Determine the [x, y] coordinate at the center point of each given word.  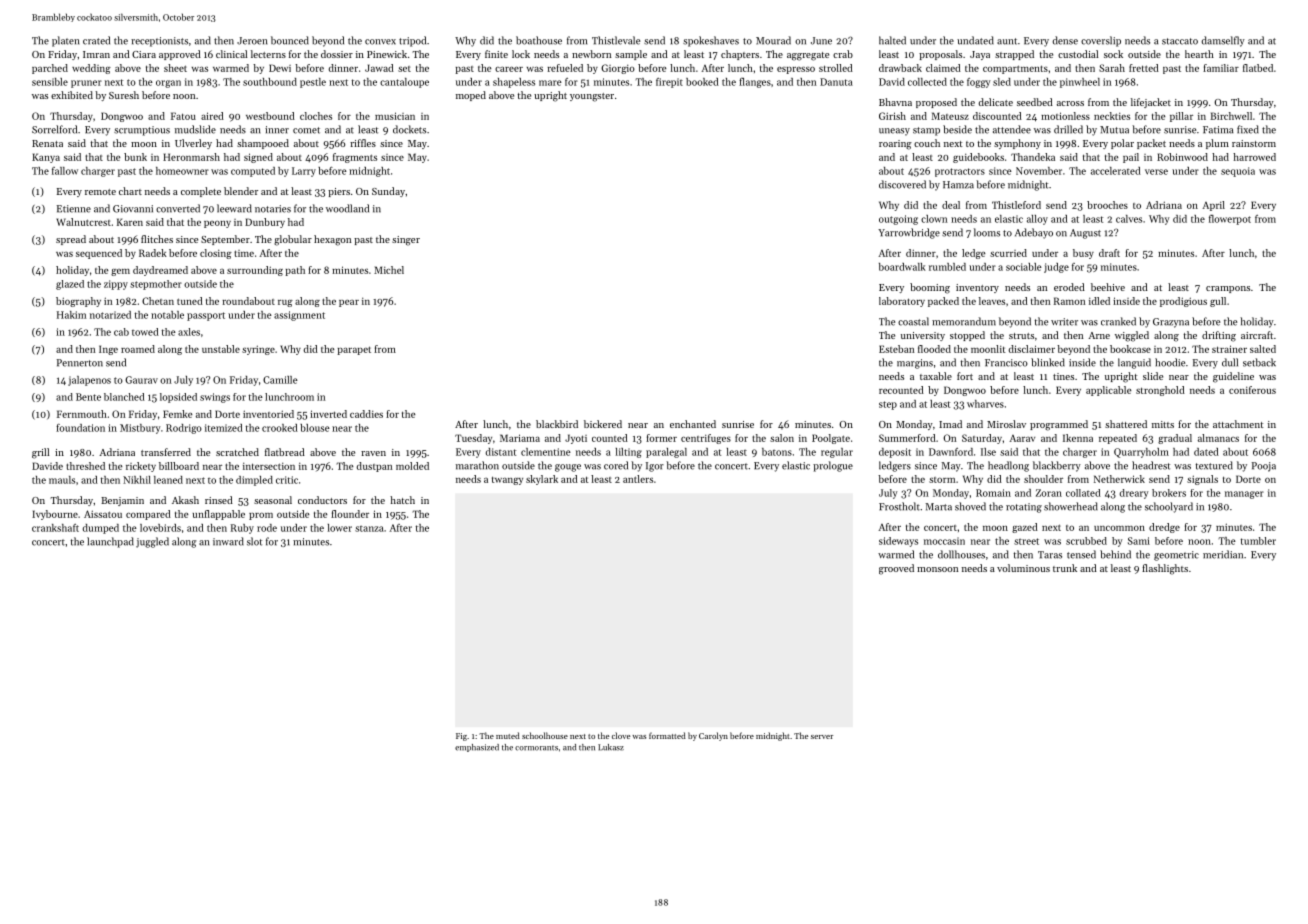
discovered [902, 184]
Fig [461, 737]
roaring [895, 145]
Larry [304, 172]
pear [349, 303]
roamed [138, 349]
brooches [1107, 205]
